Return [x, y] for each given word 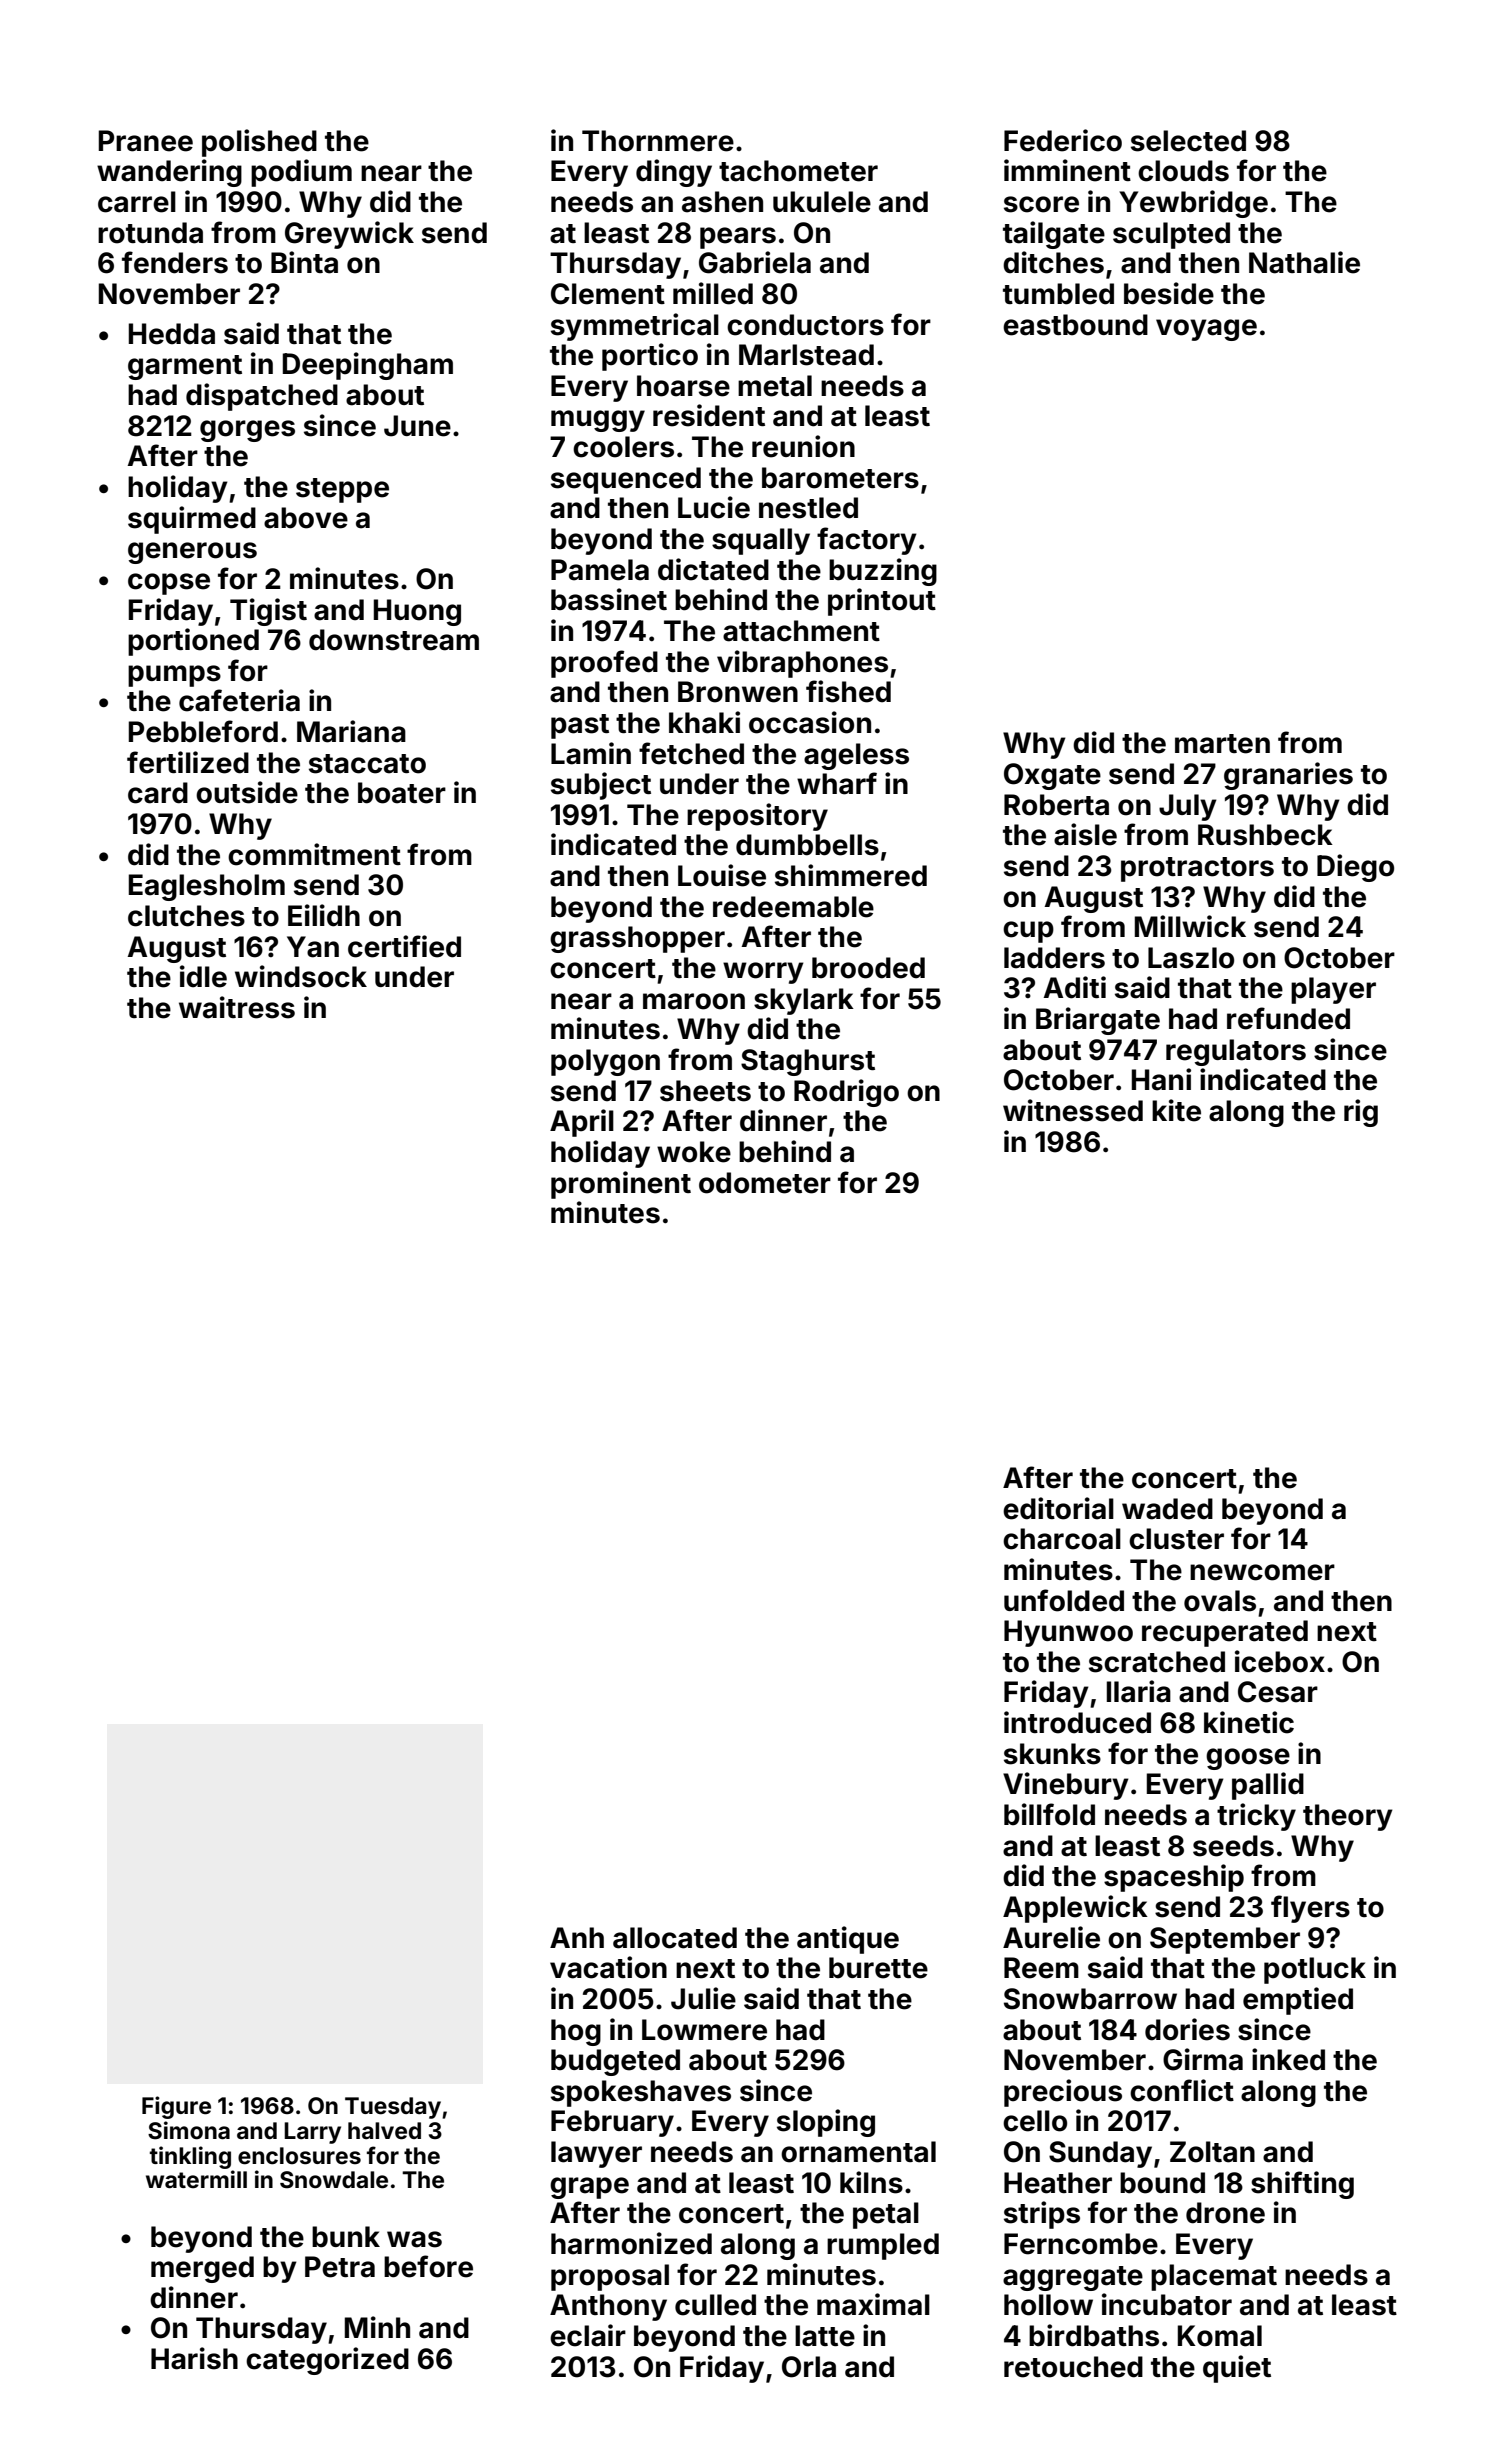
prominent [621, 1185]
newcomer [1262, 1572]
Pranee [146, 141]
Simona [189, 2130]
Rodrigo [846, 1093]
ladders [1054, 958]
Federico [1063, 140]
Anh [577, 1937]
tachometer [798, 171]
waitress [237, 1007]
